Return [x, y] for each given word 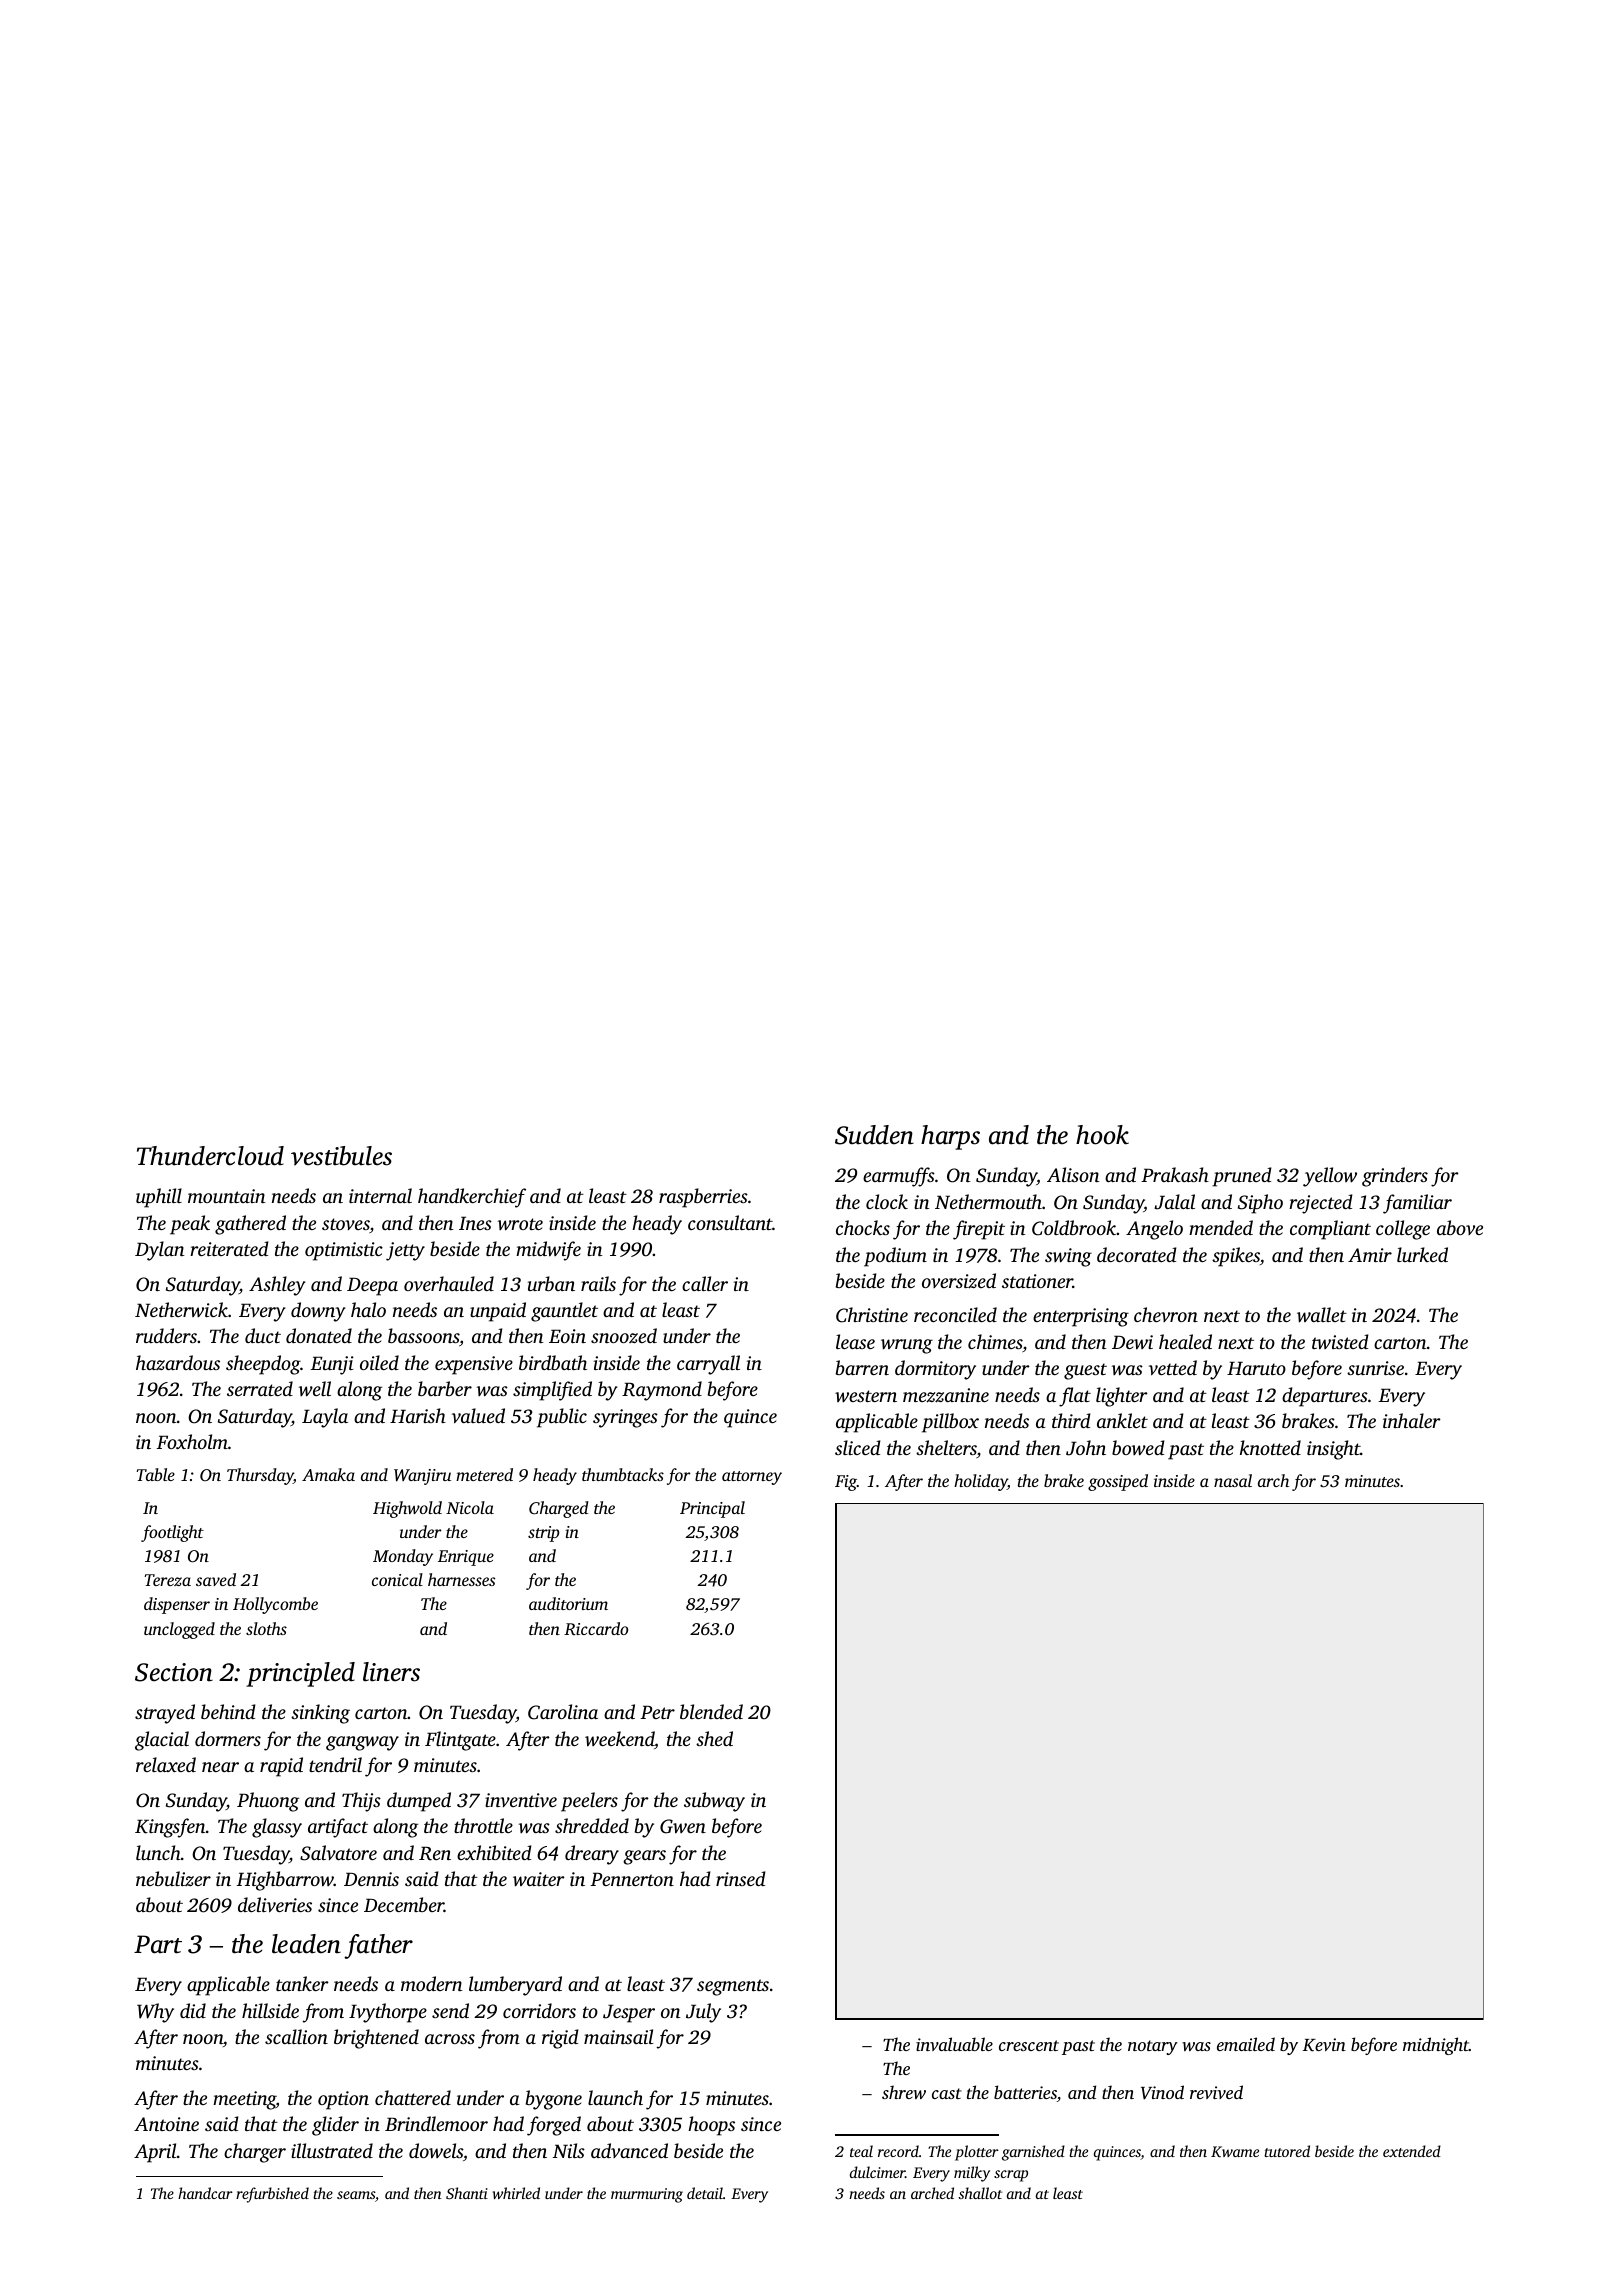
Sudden [874, 1135]
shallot [980, 2193]
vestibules [341, 1156]
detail [705, 2193]
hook [1102, 1135]
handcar [205, 2193]
